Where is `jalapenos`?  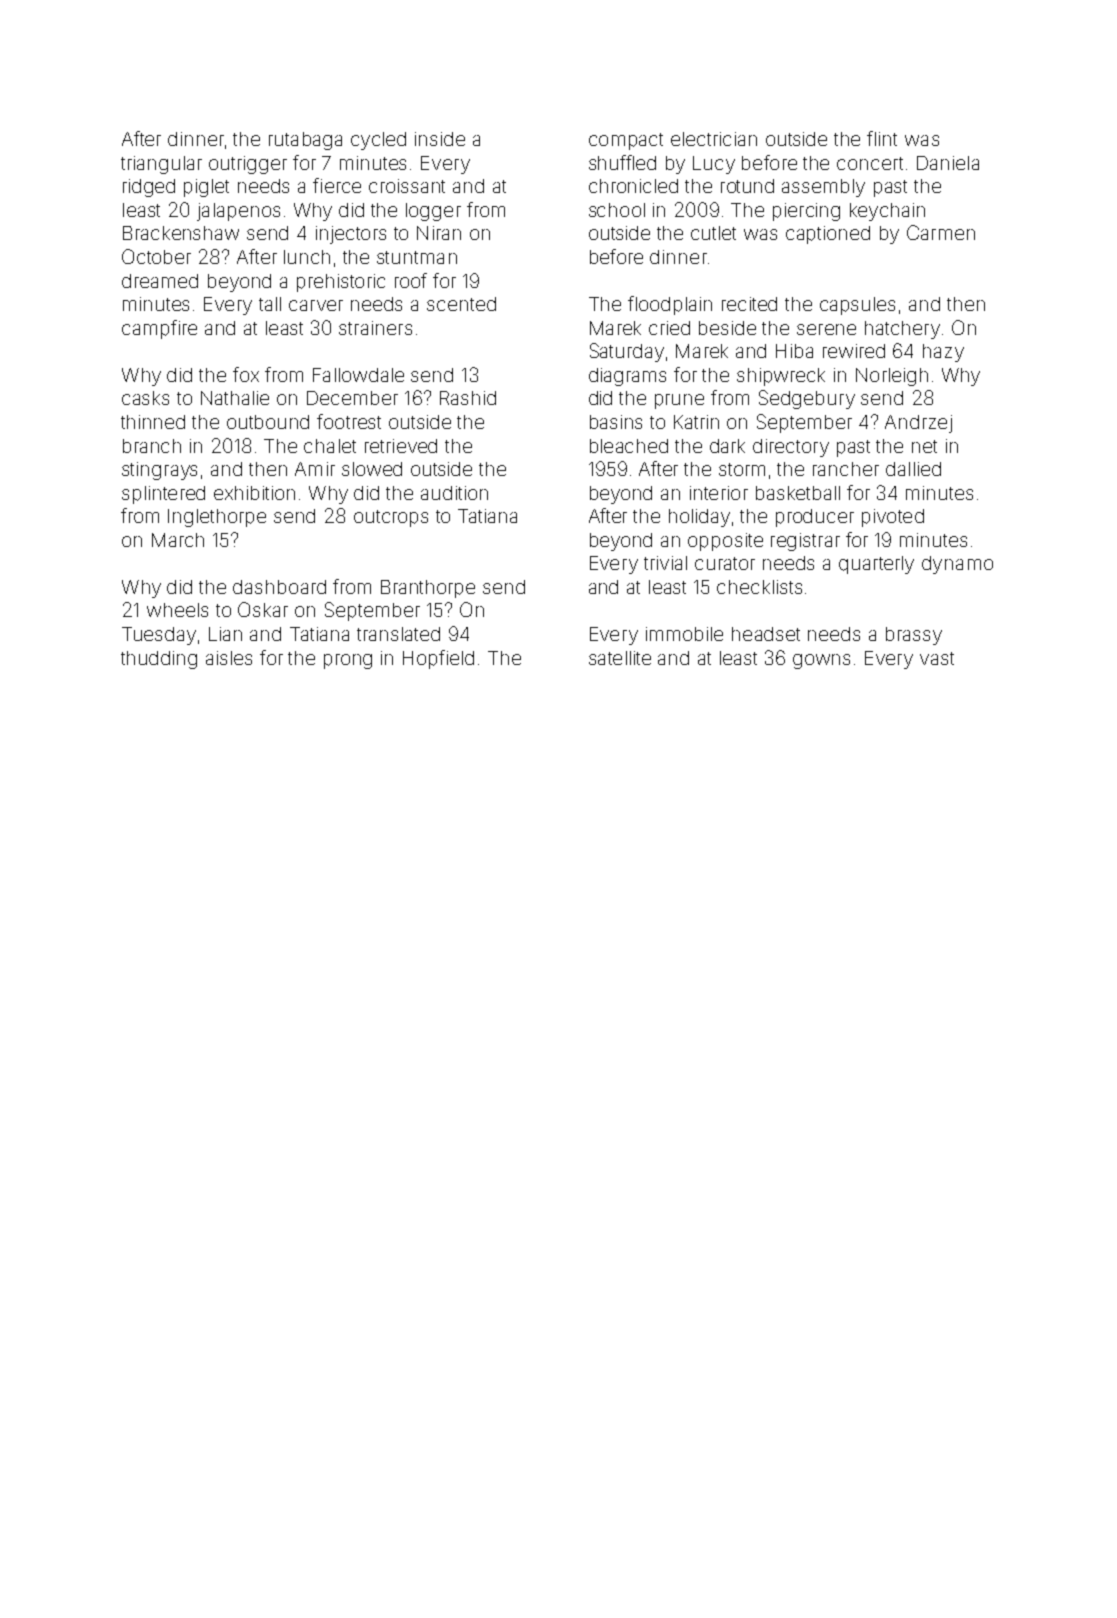
jalapenos is located at coordinates (238, 212).
